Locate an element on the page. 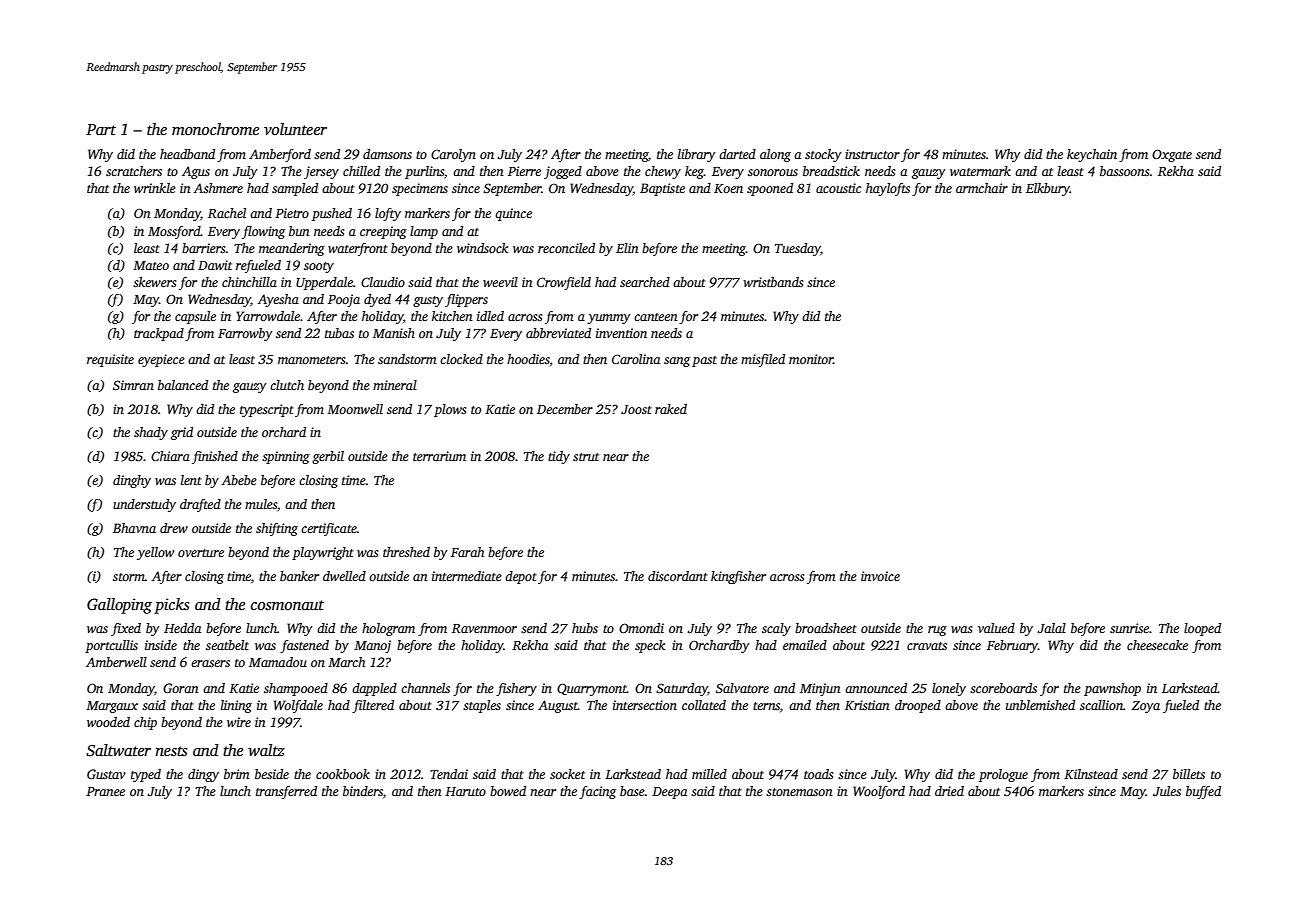 The width and height of the page is (1308, 924). instructor is located at coordinates (872, 154).
